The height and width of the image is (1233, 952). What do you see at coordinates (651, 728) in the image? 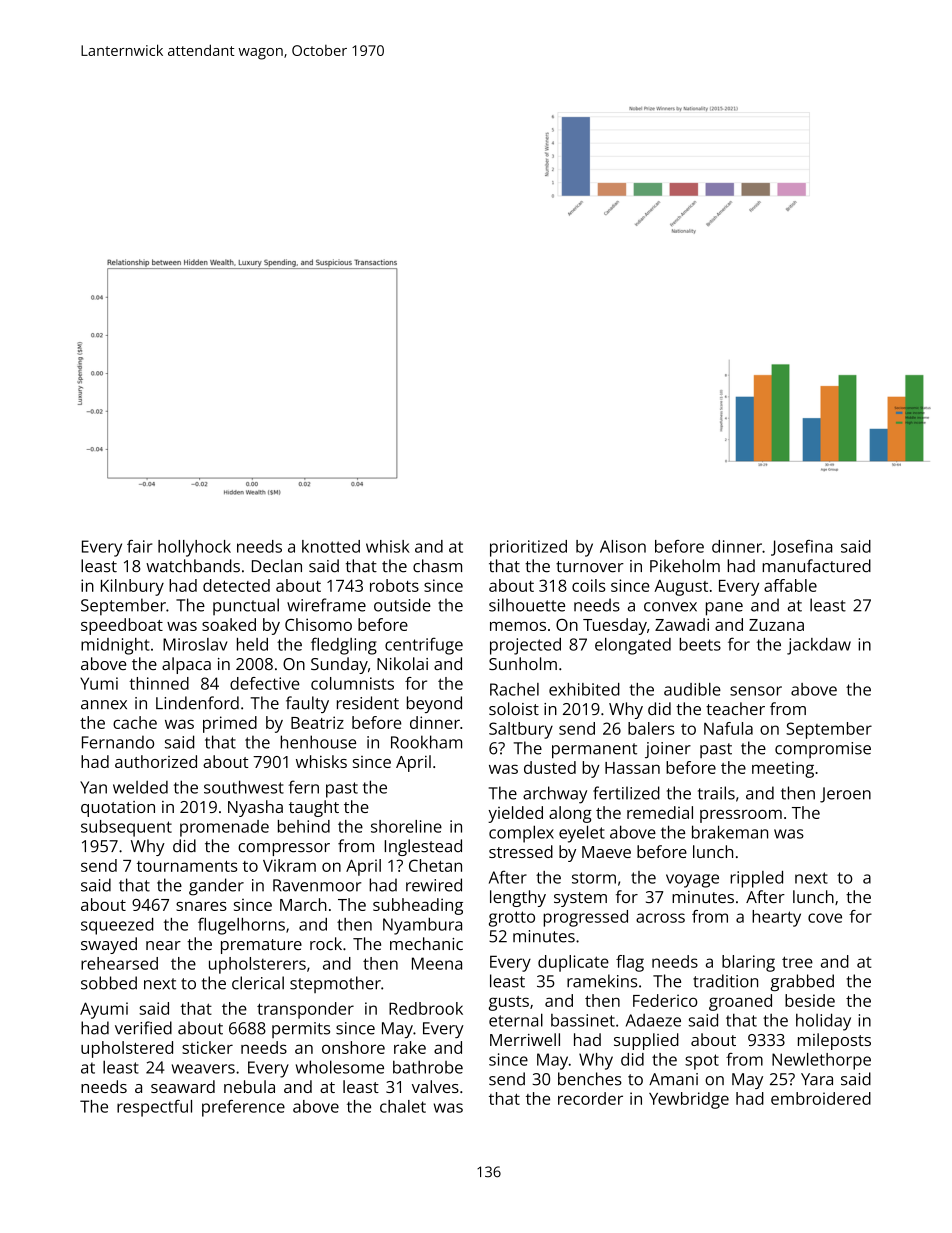
I see `balers` at bounding box center [651, 728].
